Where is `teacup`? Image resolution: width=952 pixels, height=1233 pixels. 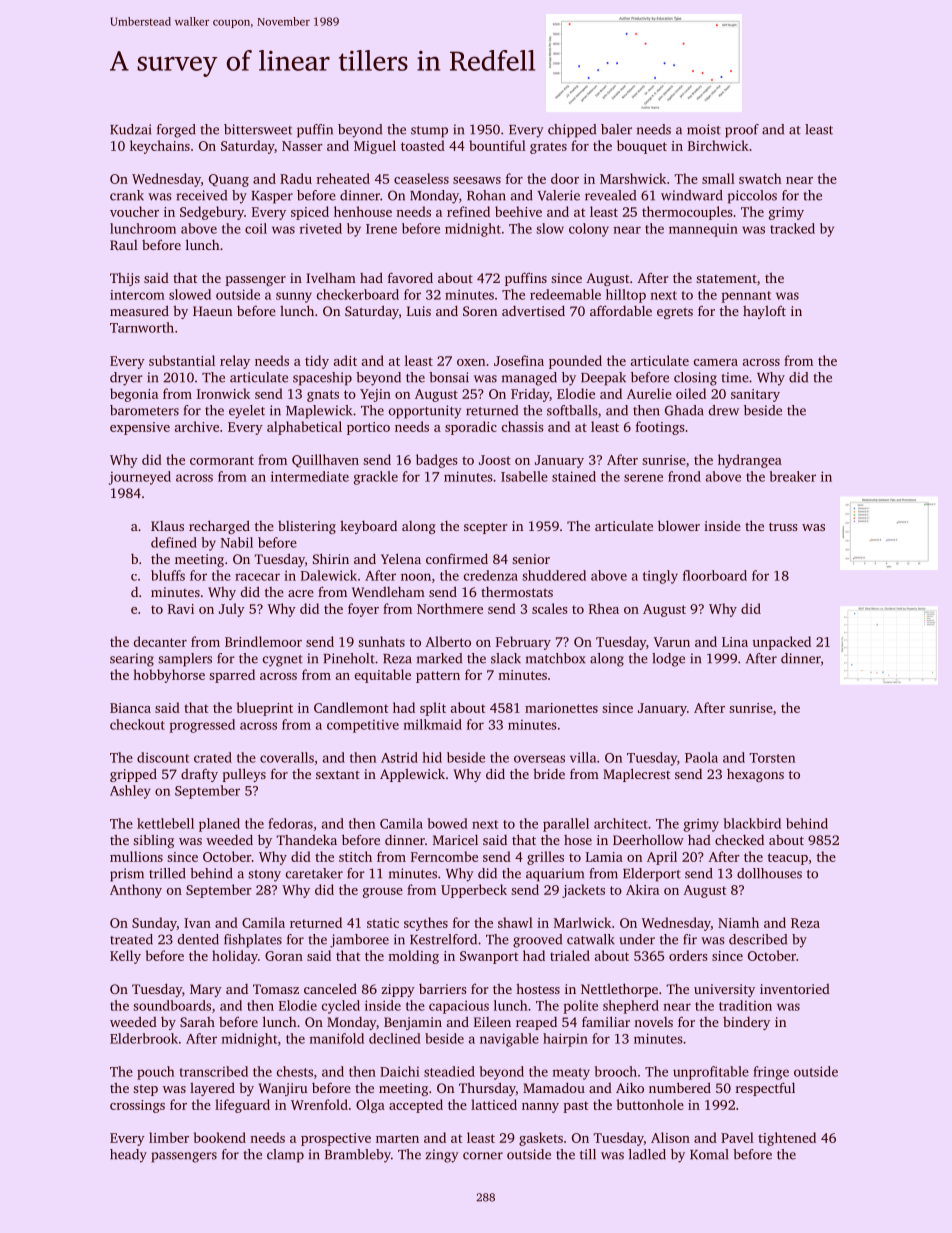
teacup is located at coordinates (788, 859).
